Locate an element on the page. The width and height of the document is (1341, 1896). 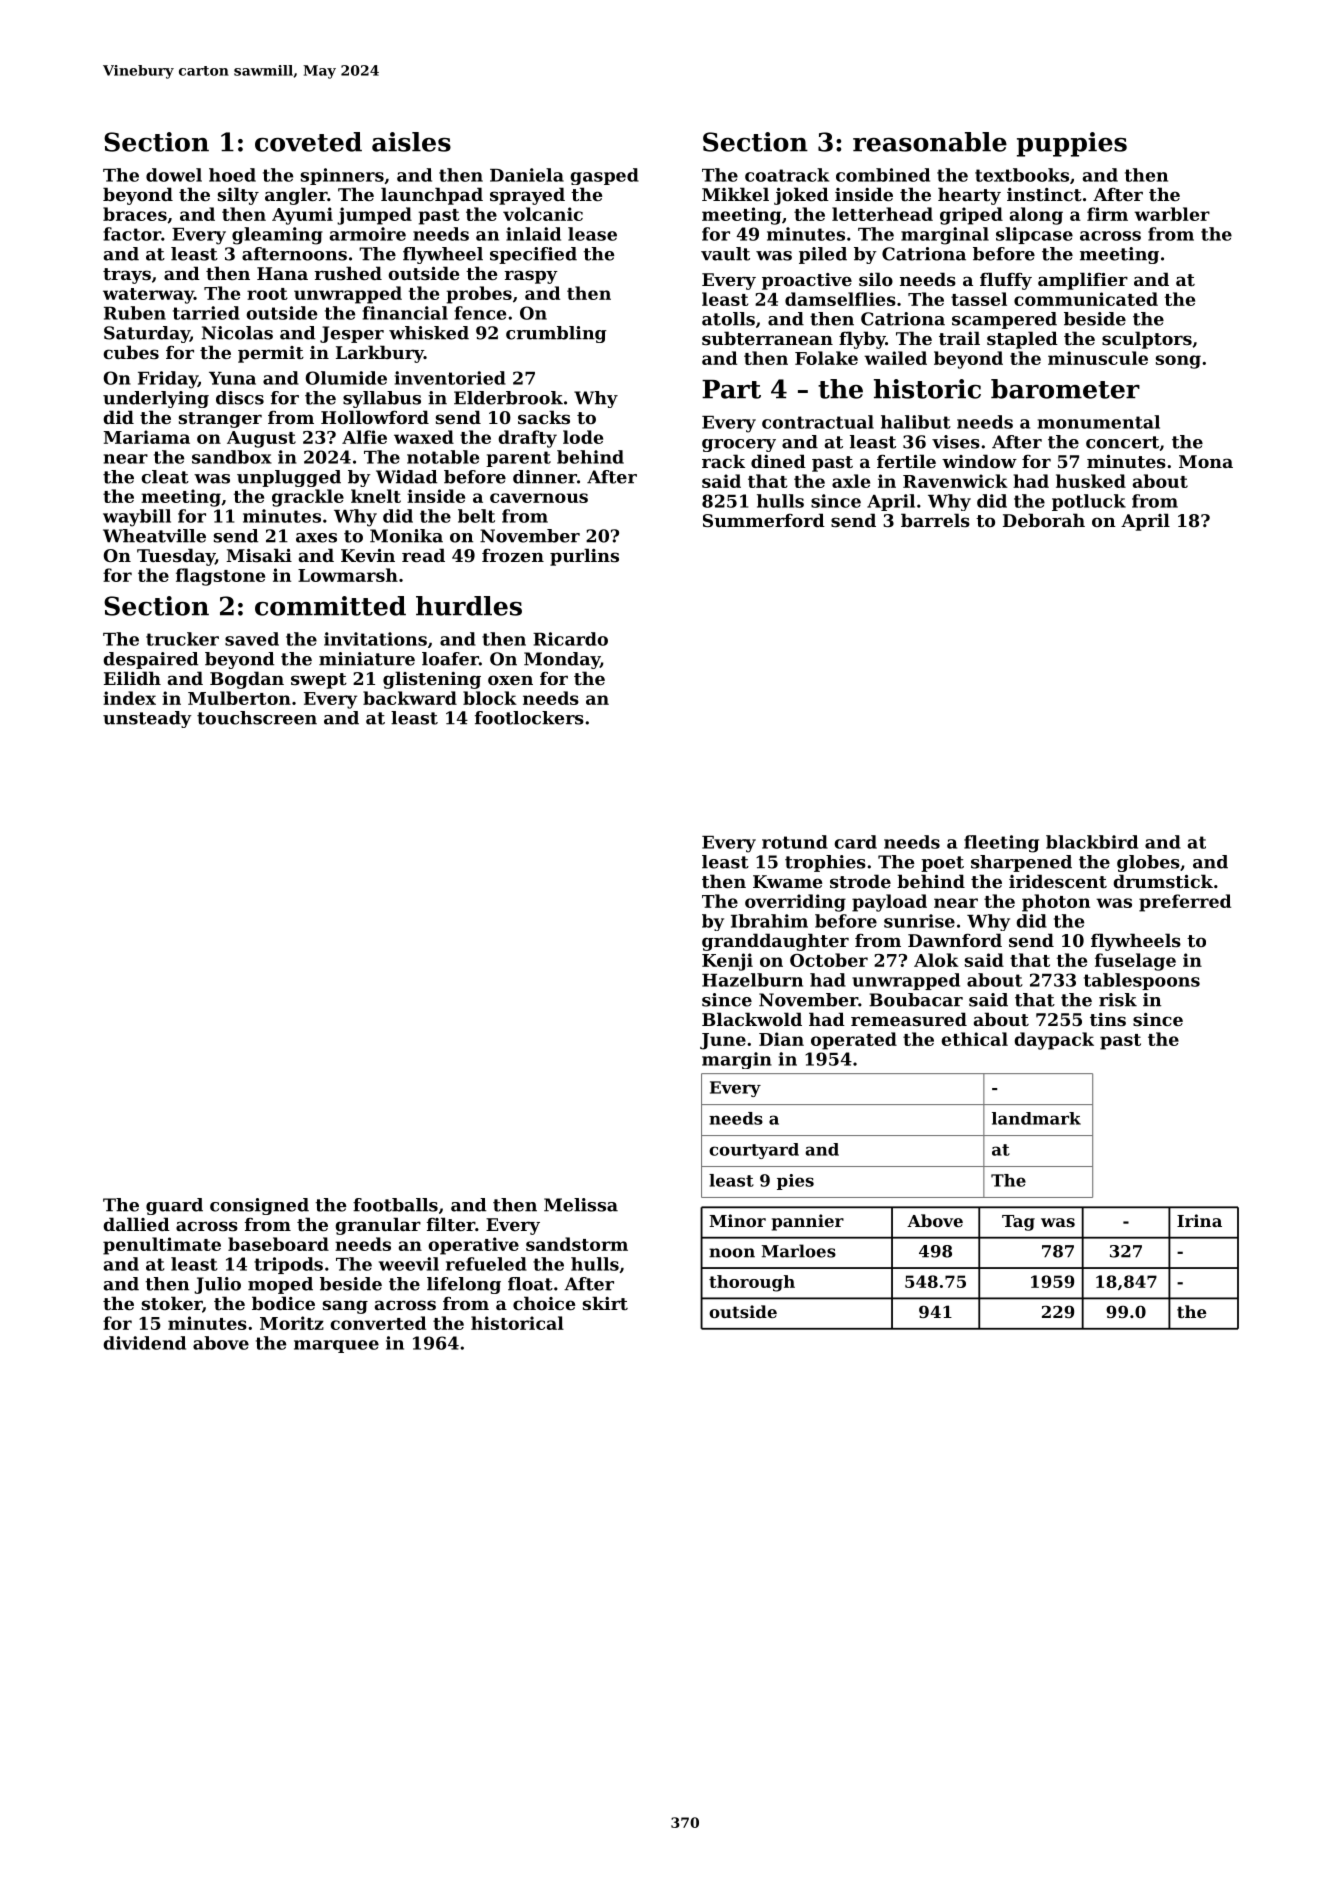
sang is located at coordinates (345, 1307).
